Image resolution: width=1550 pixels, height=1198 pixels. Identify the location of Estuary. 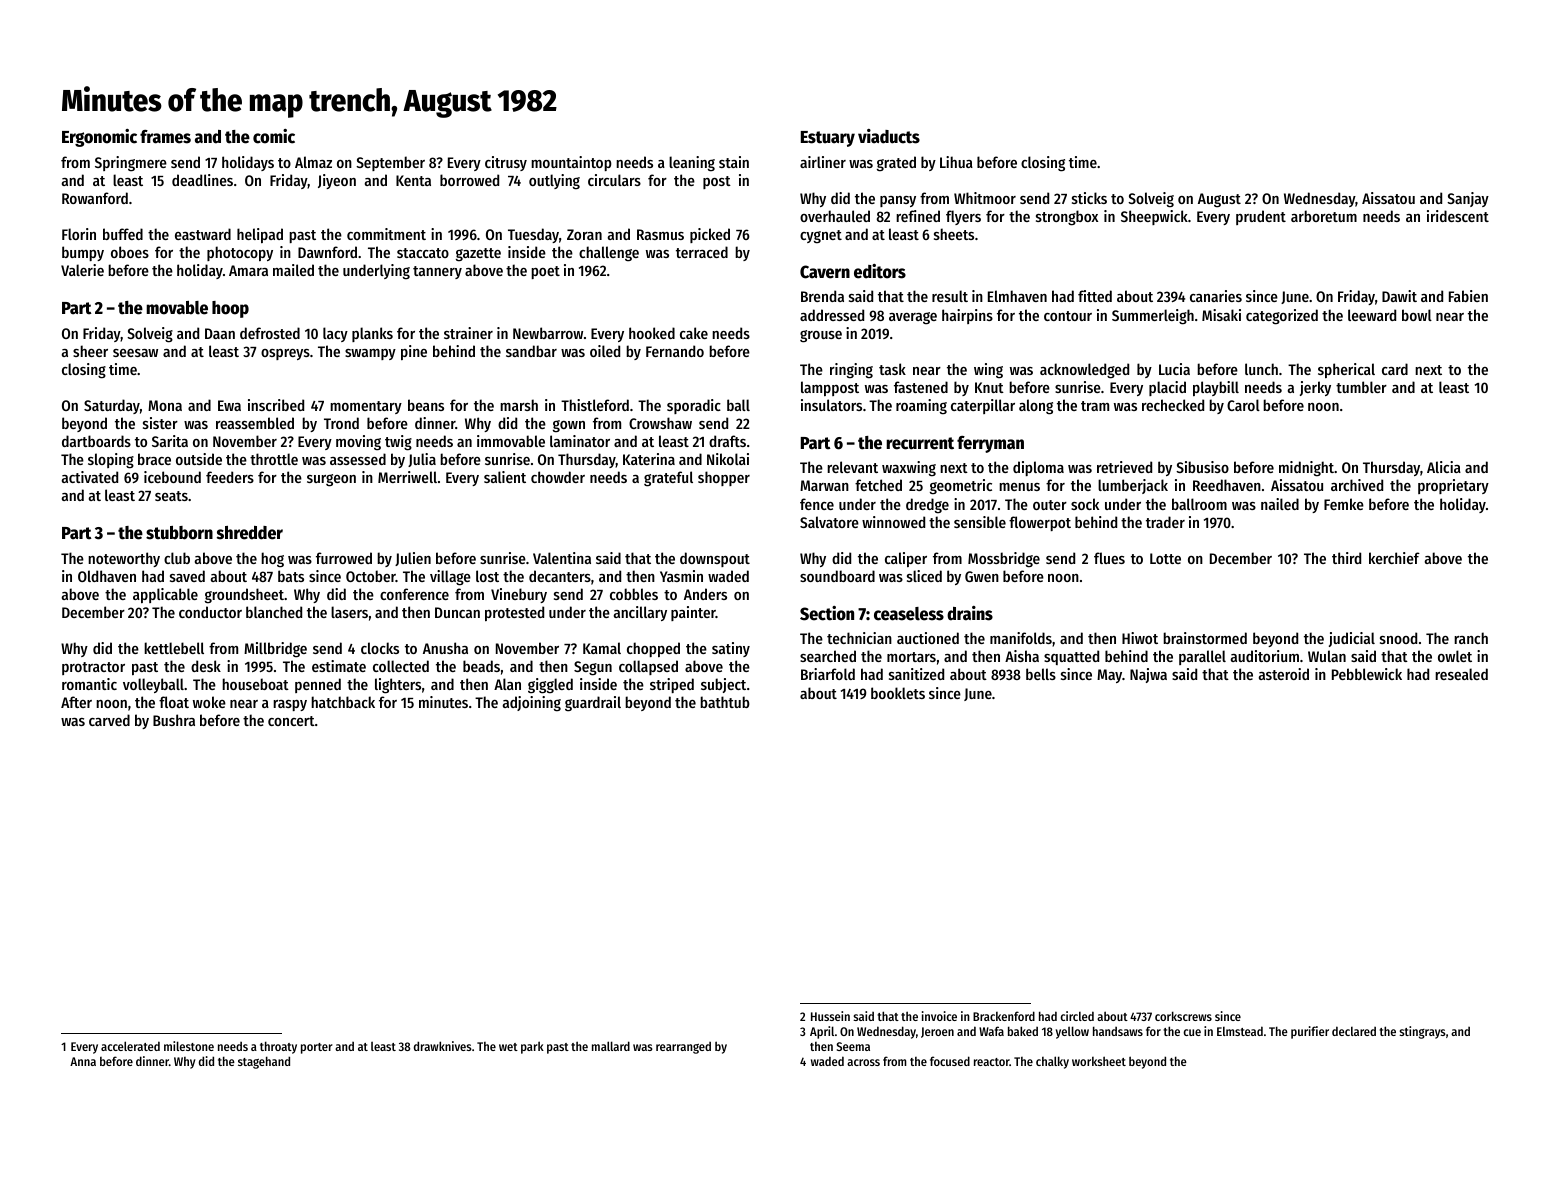
(828, 139).
